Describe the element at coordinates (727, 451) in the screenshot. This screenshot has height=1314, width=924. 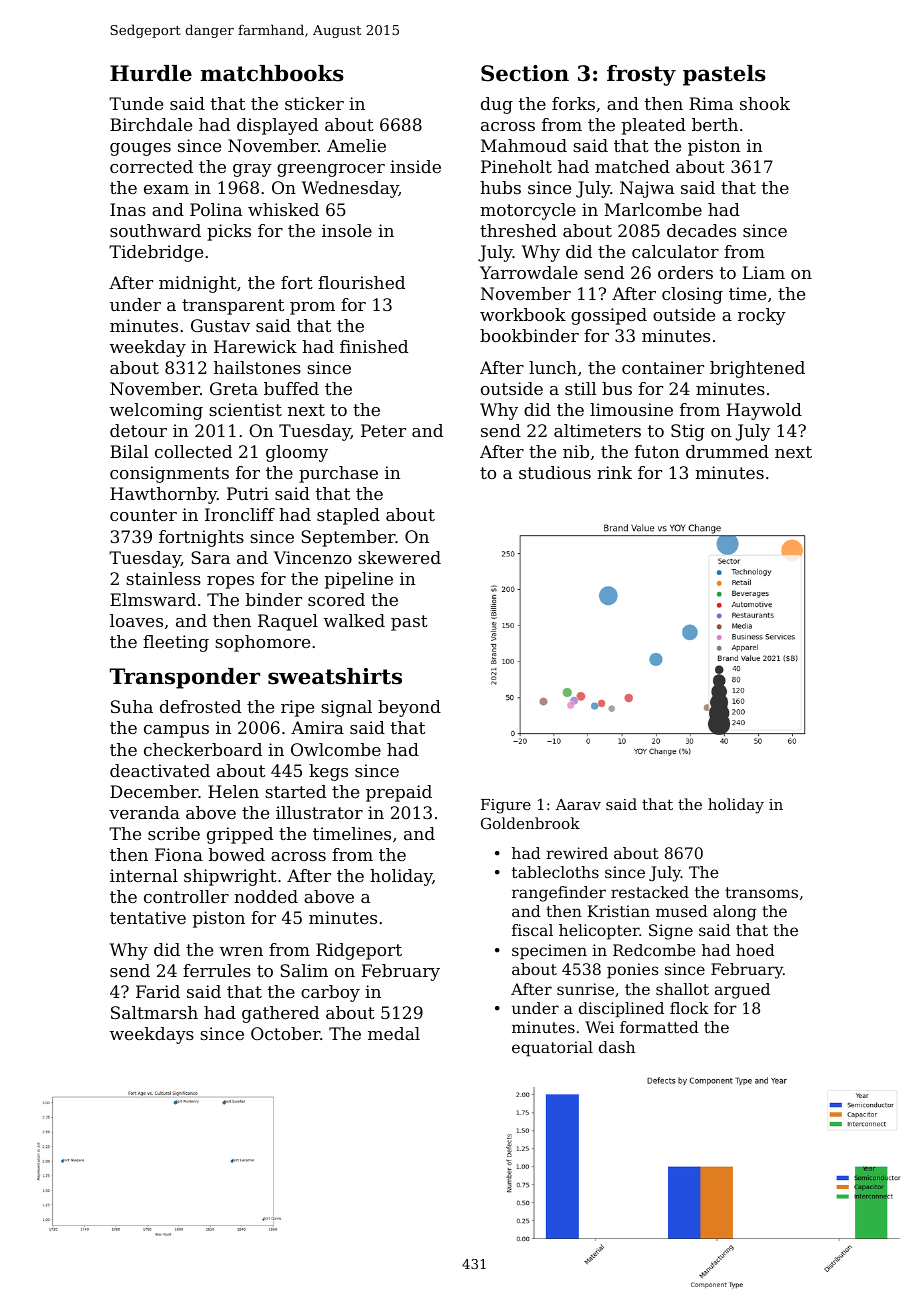
I see `drummed` at that location.
